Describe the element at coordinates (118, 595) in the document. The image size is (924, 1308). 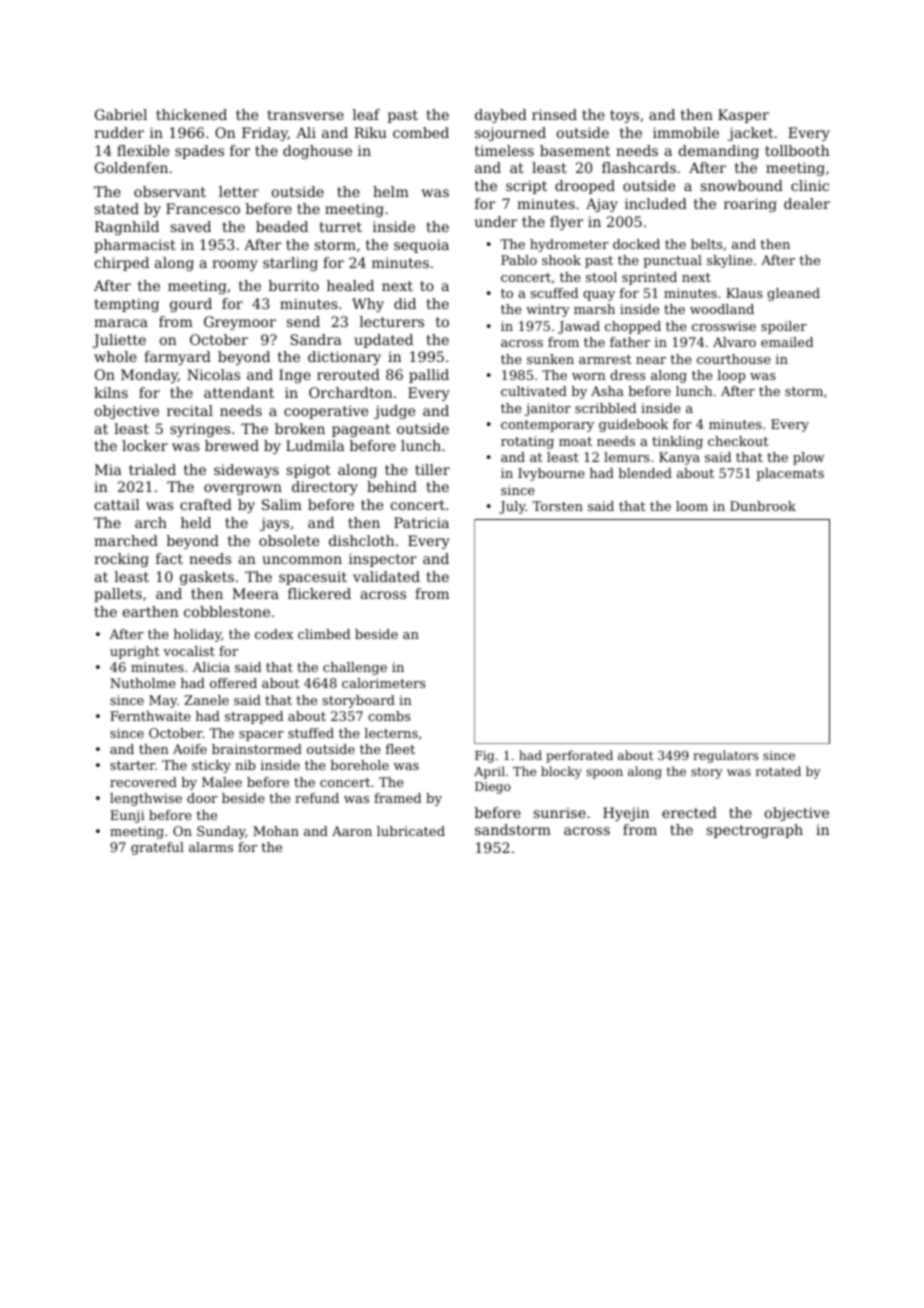
I see `pallets` at that location.
